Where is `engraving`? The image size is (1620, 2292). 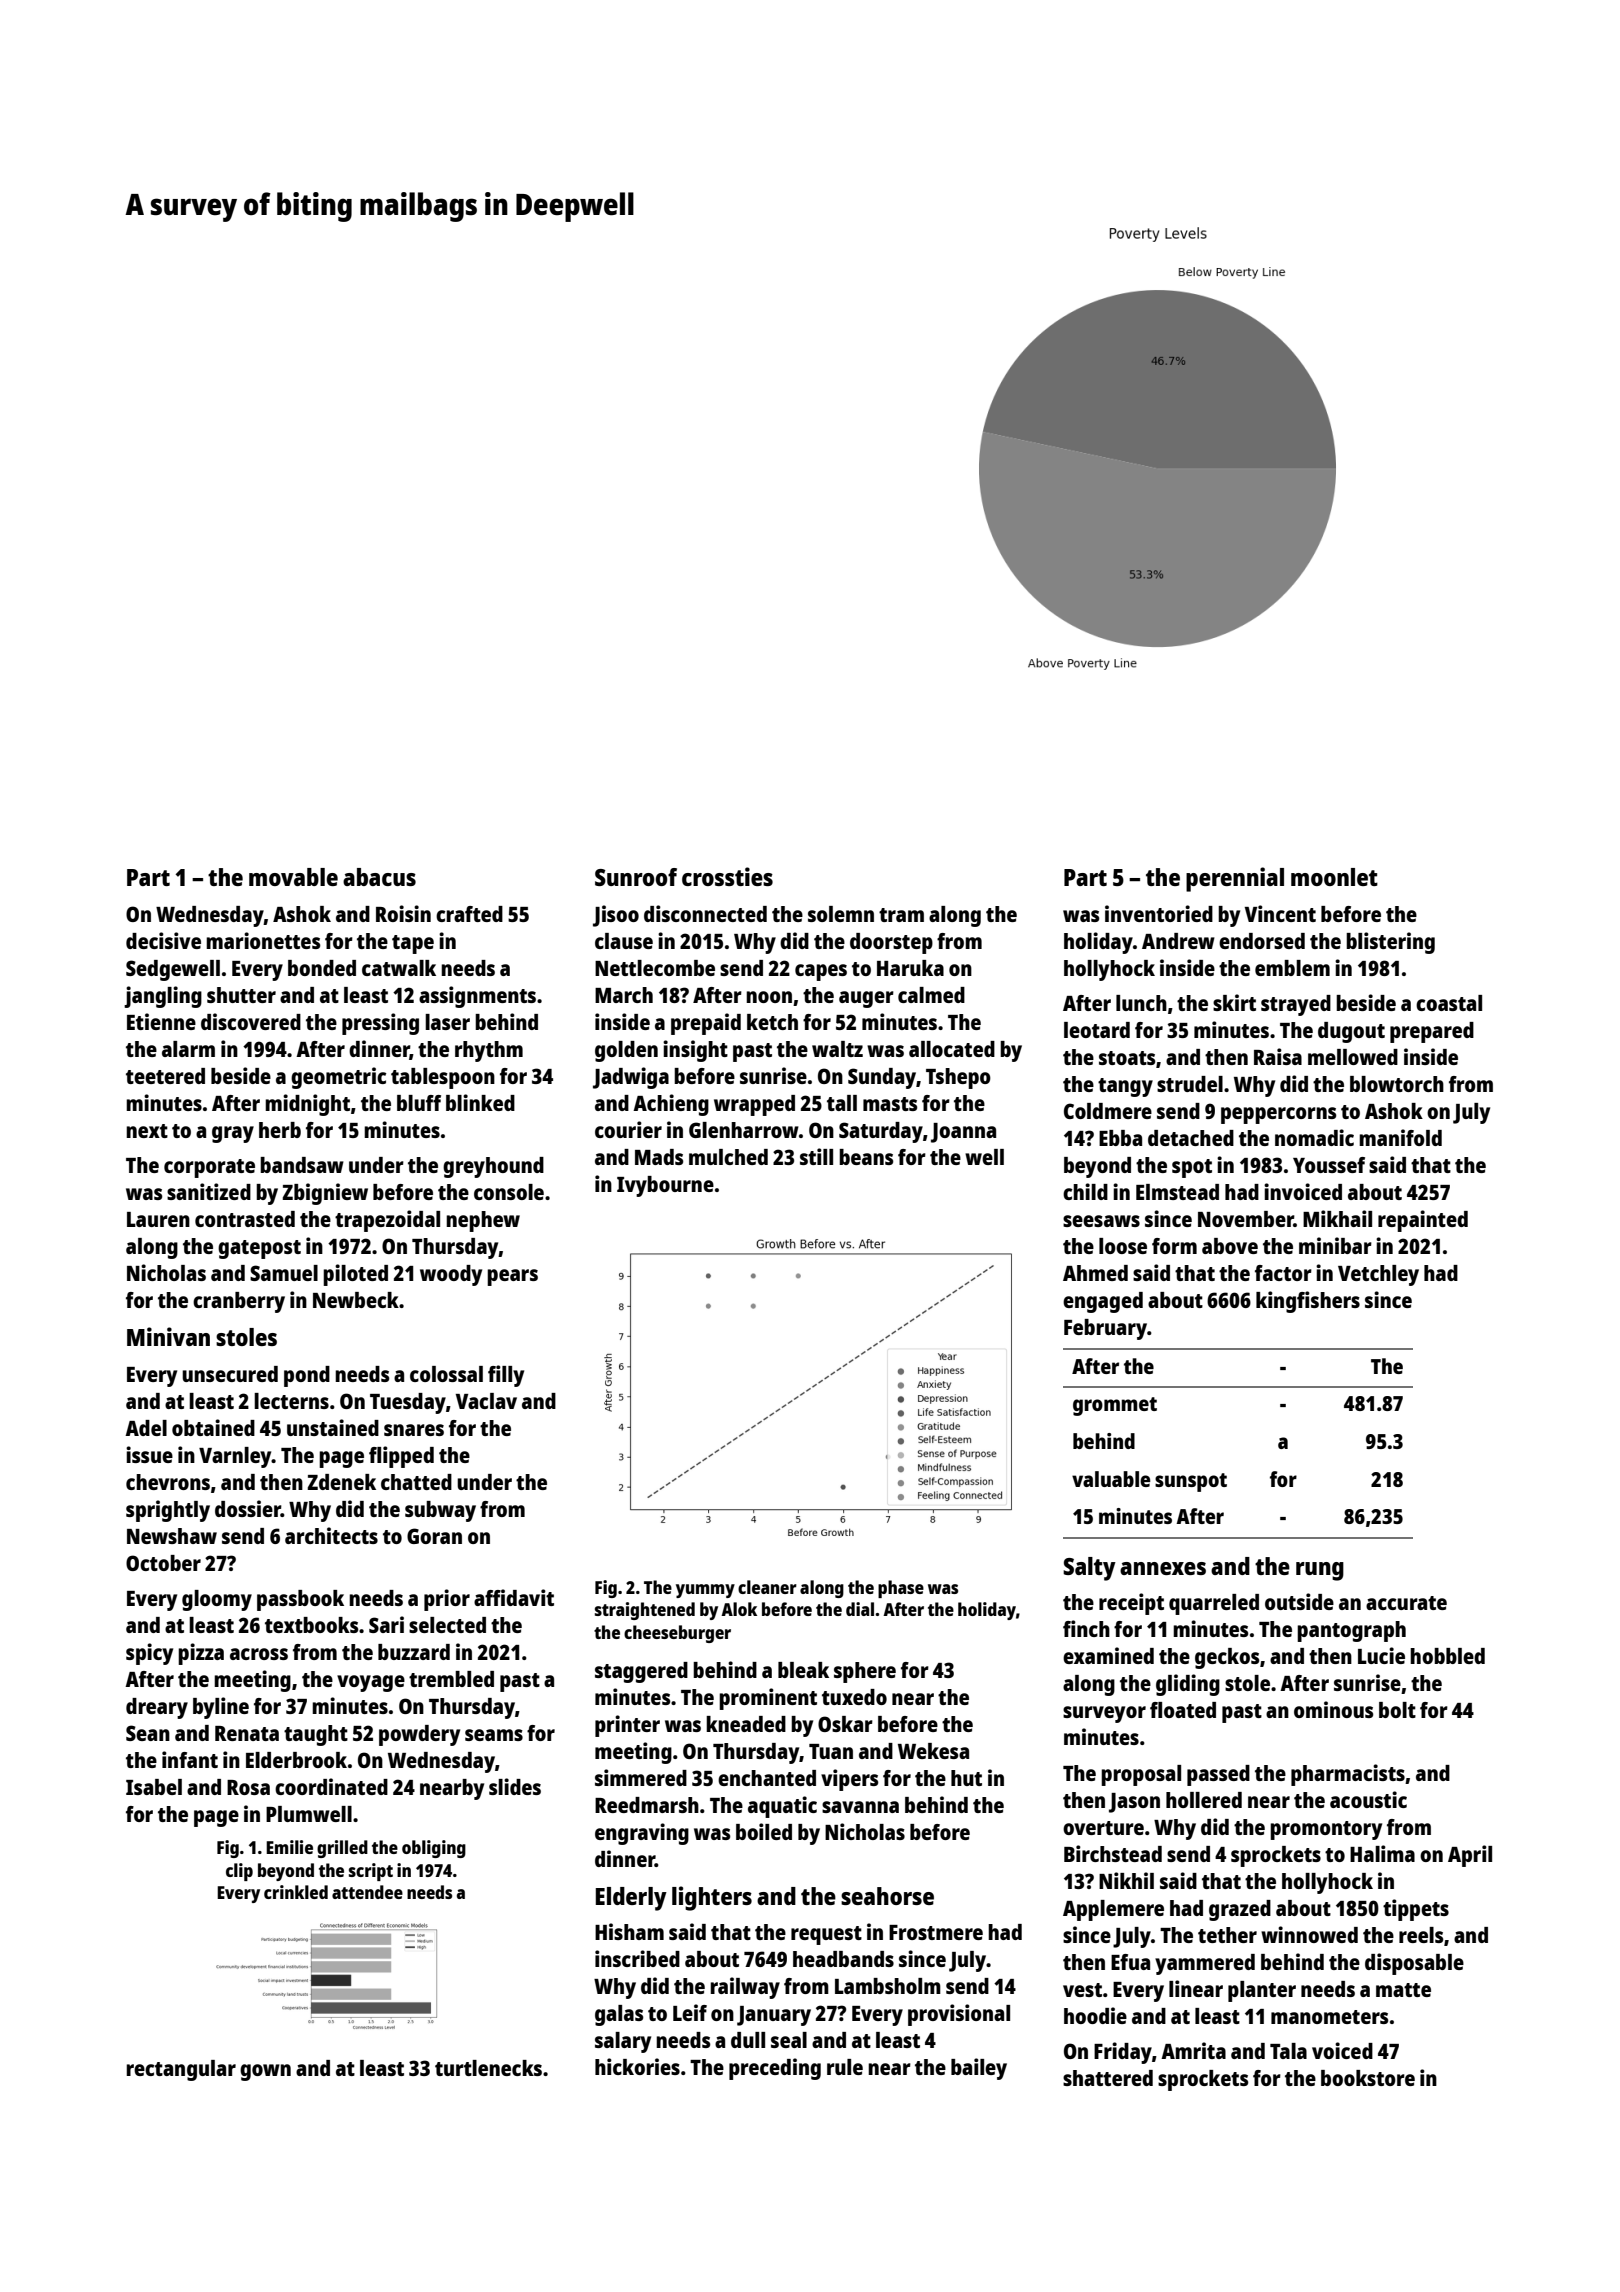
engraving is located at coordinates (642, 1834).
